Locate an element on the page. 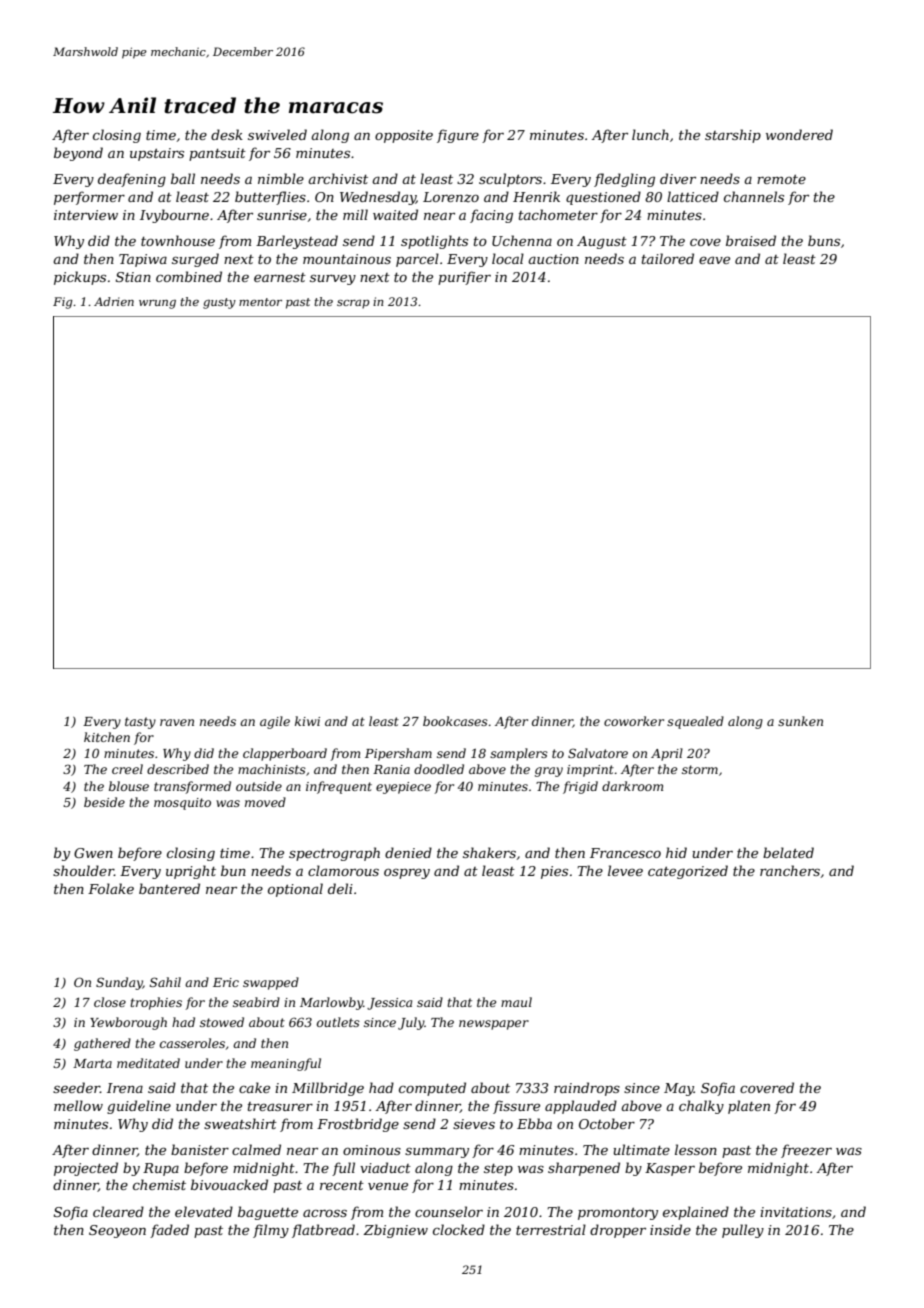 The image size is (924, 1308). figure is located at coordinates (458, 136).
